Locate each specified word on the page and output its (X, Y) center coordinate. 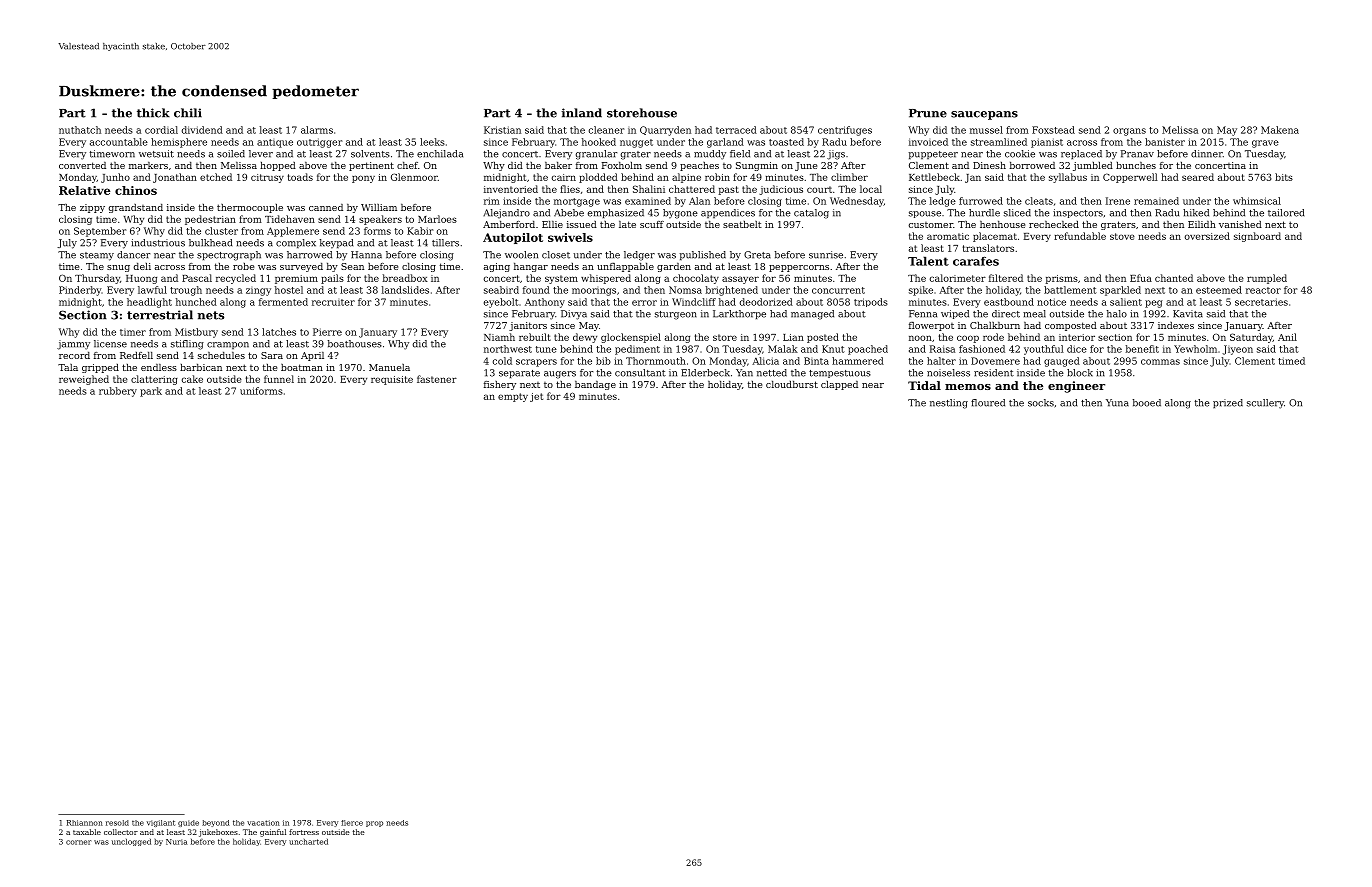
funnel (279, 379)
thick (153, 113)
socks (1041, 403)
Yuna (1117, 403)
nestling (949, 404)
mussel (986, 130)
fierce (352, 823)
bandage (595, 385)
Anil (1287, 337)
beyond (216, 823)
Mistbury (196, 333)
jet (536, 397)
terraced (736, 130)
